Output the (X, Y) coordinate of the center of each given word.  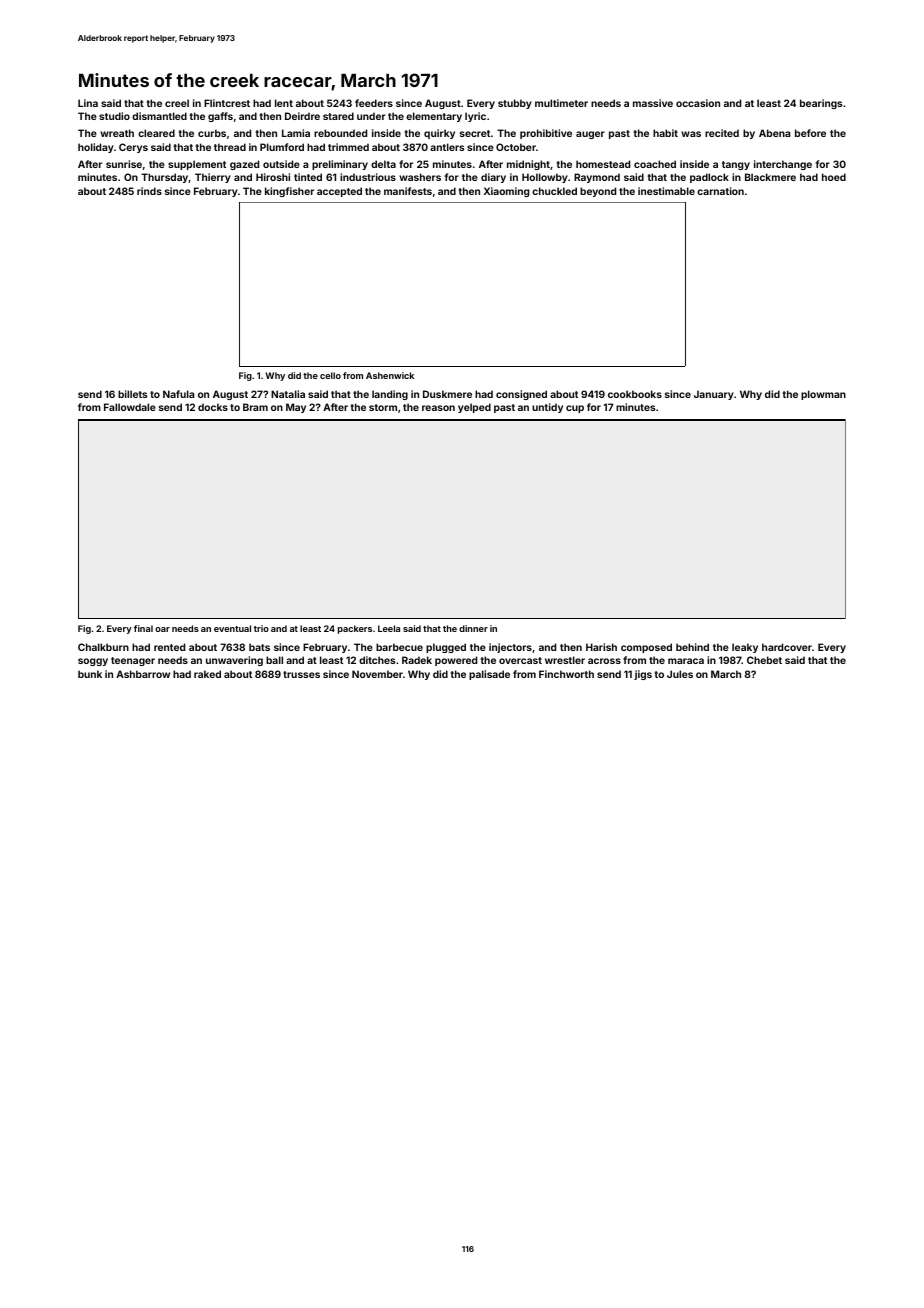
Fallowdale (130, 407)
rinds (149, 191)
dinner (473, 628)
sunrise (124, 164)
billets (132, 394)
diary (493, 178)
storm (383, 407)
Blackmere (770, 177)
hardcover (787, 647)
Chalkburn (103, 647)
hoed (834, 177)
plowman (823, 395)
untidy (547, 408)
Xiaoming (506, 192)
